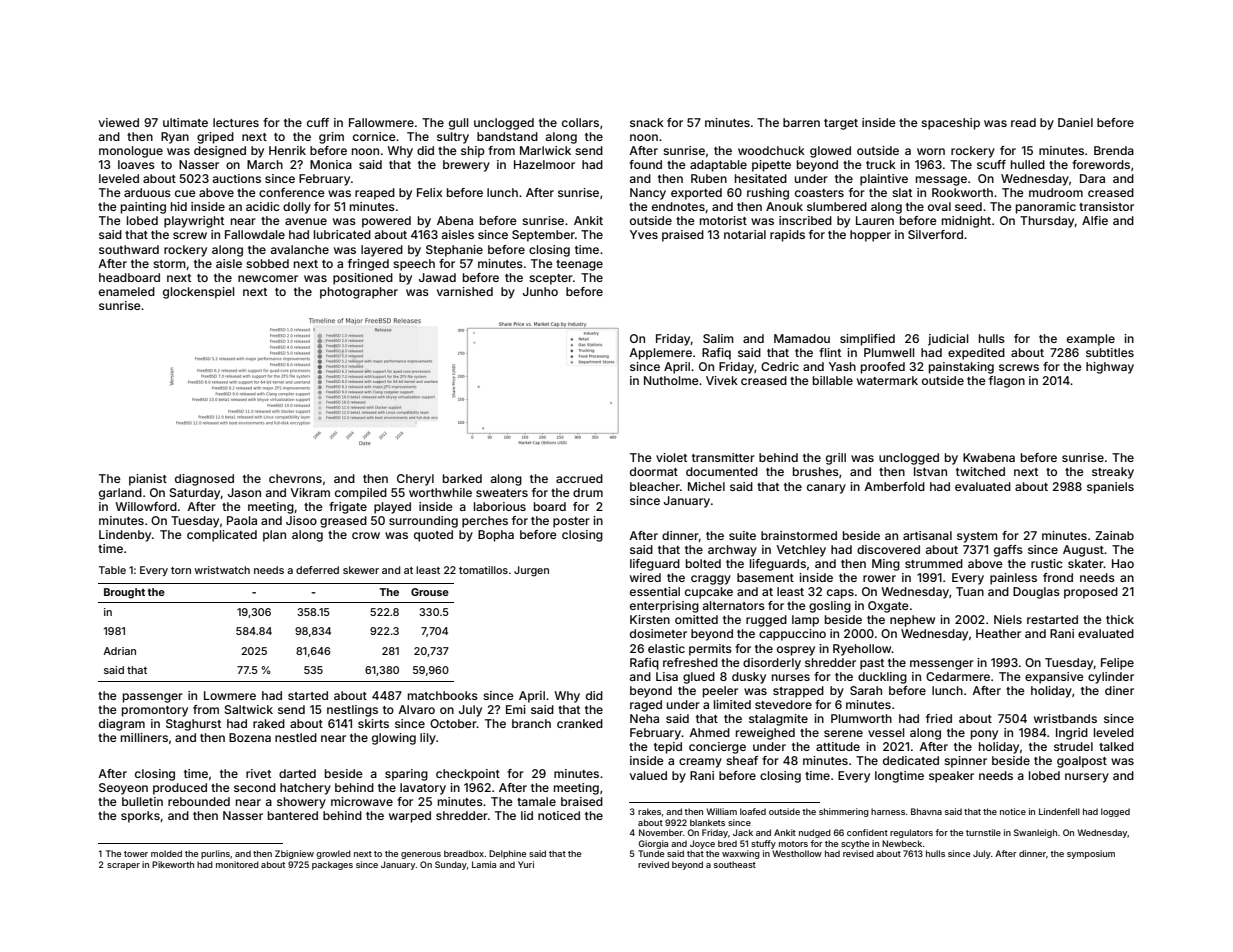 This page has width=1233, height=952. I want to click on hopper, so click(870, 236).
